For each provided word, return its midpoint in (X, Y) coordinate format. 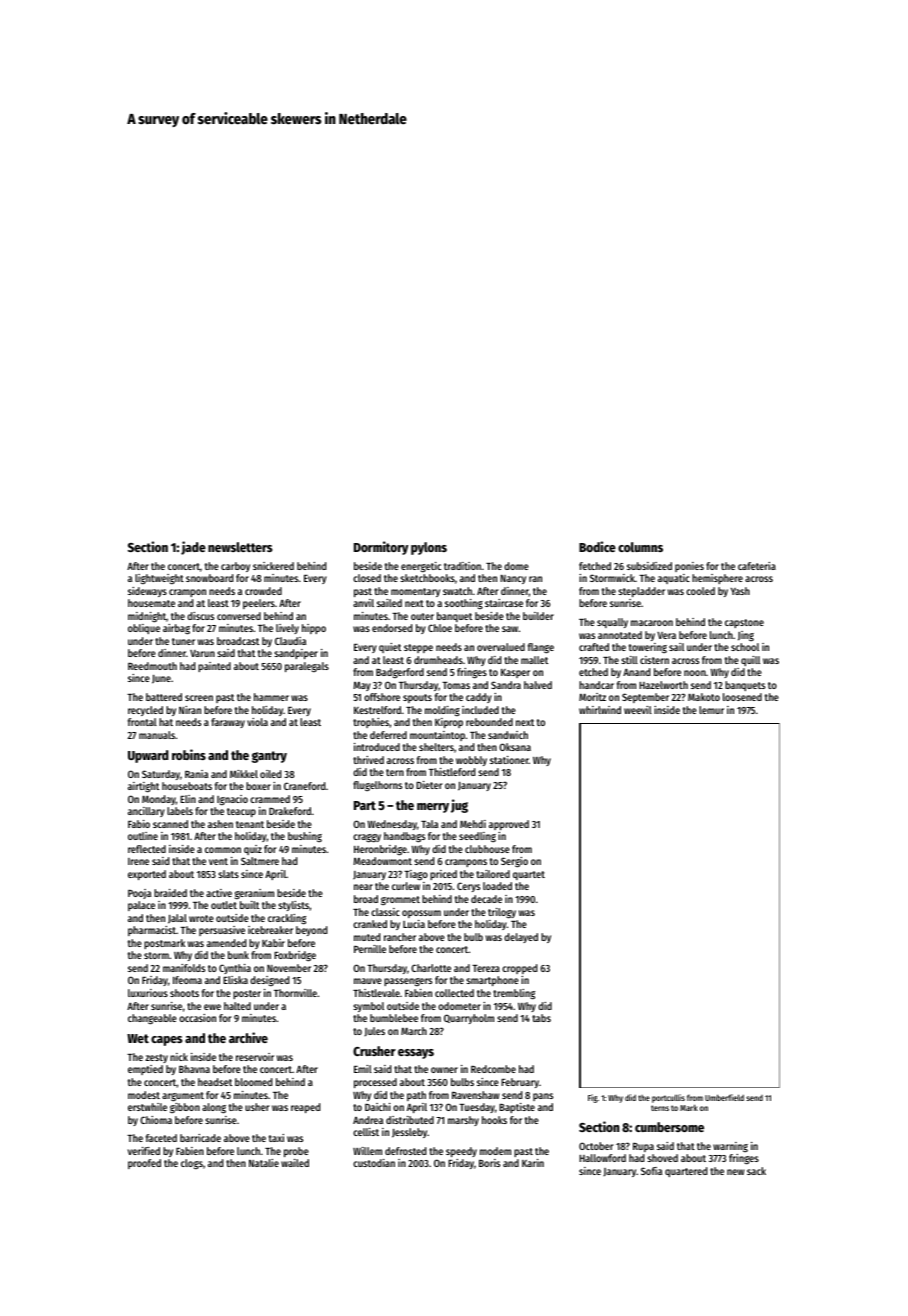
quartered (686, 1172)
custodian (374, 1163)
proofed (144, 1164)
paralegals (307, 667)
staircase (504, 603)
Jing (746, 636)
